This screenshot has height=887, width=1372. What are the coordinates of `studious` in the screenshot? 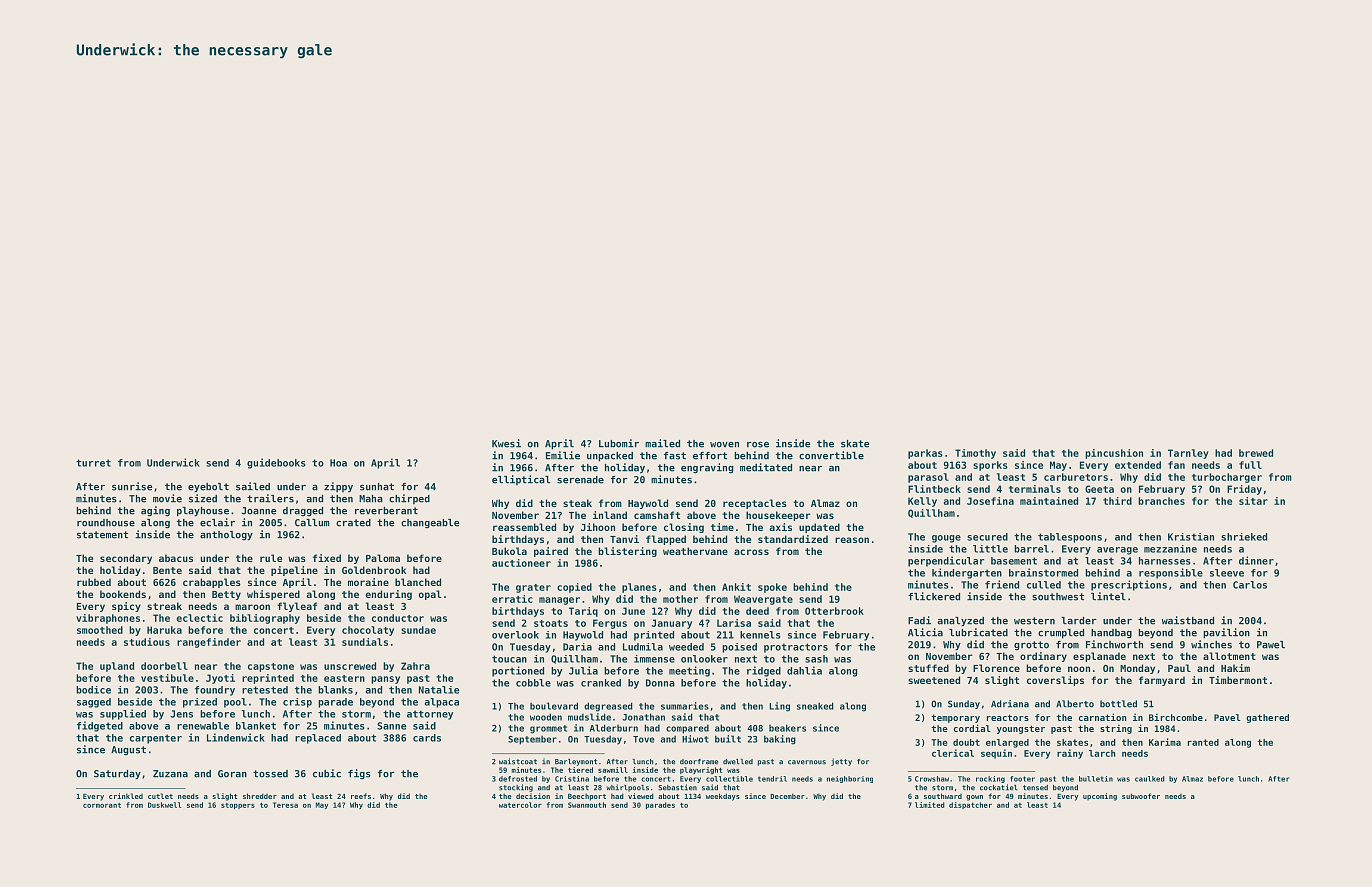 It's located at (147, 642).
